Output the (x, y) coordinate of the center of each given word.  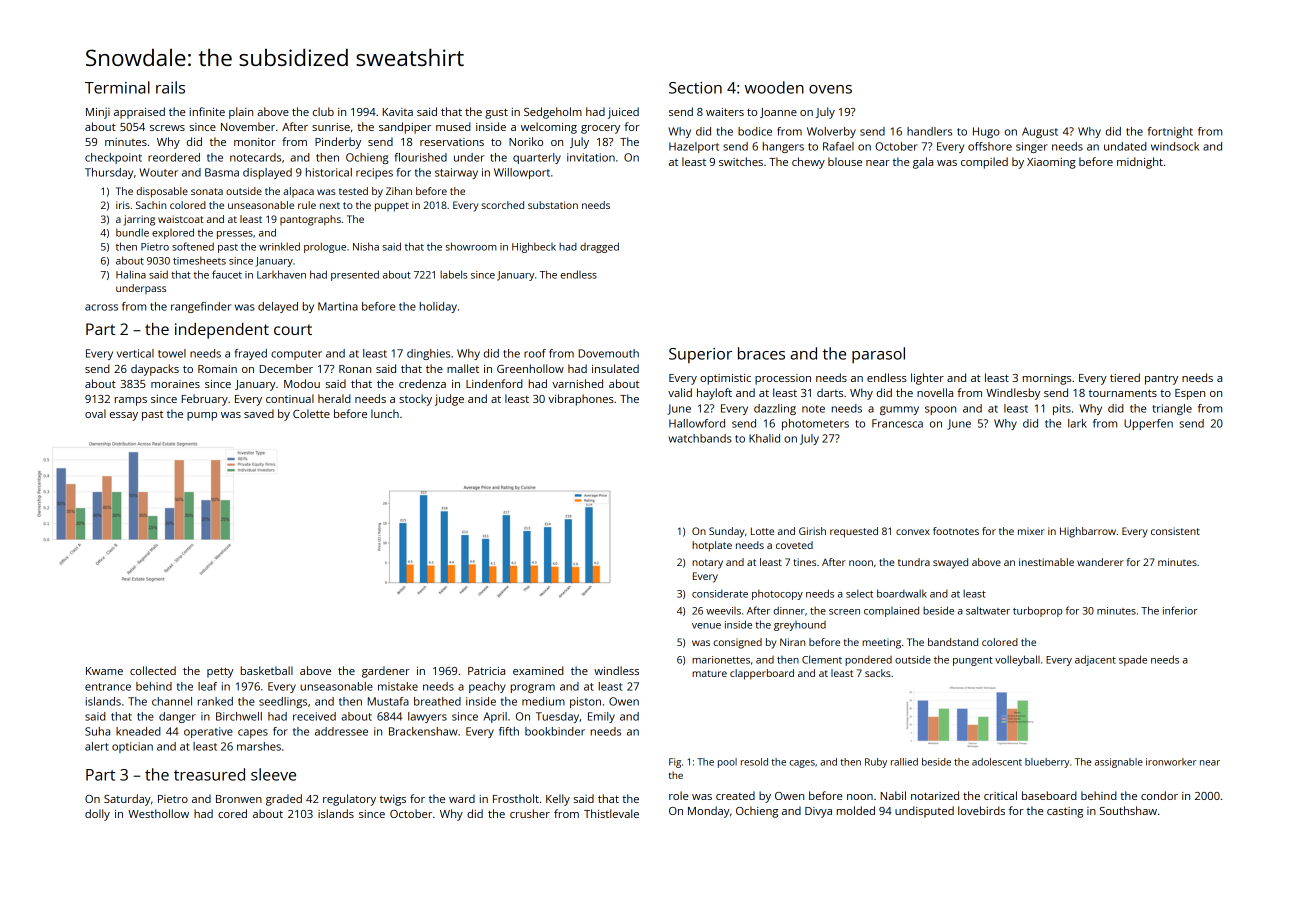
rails (170, 87)
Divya (818, 812)
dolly (97, 815)
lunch (385, 413)
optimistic (725, 379)
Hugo (986, 132)
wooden (774, 87)
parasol (878, 355)
